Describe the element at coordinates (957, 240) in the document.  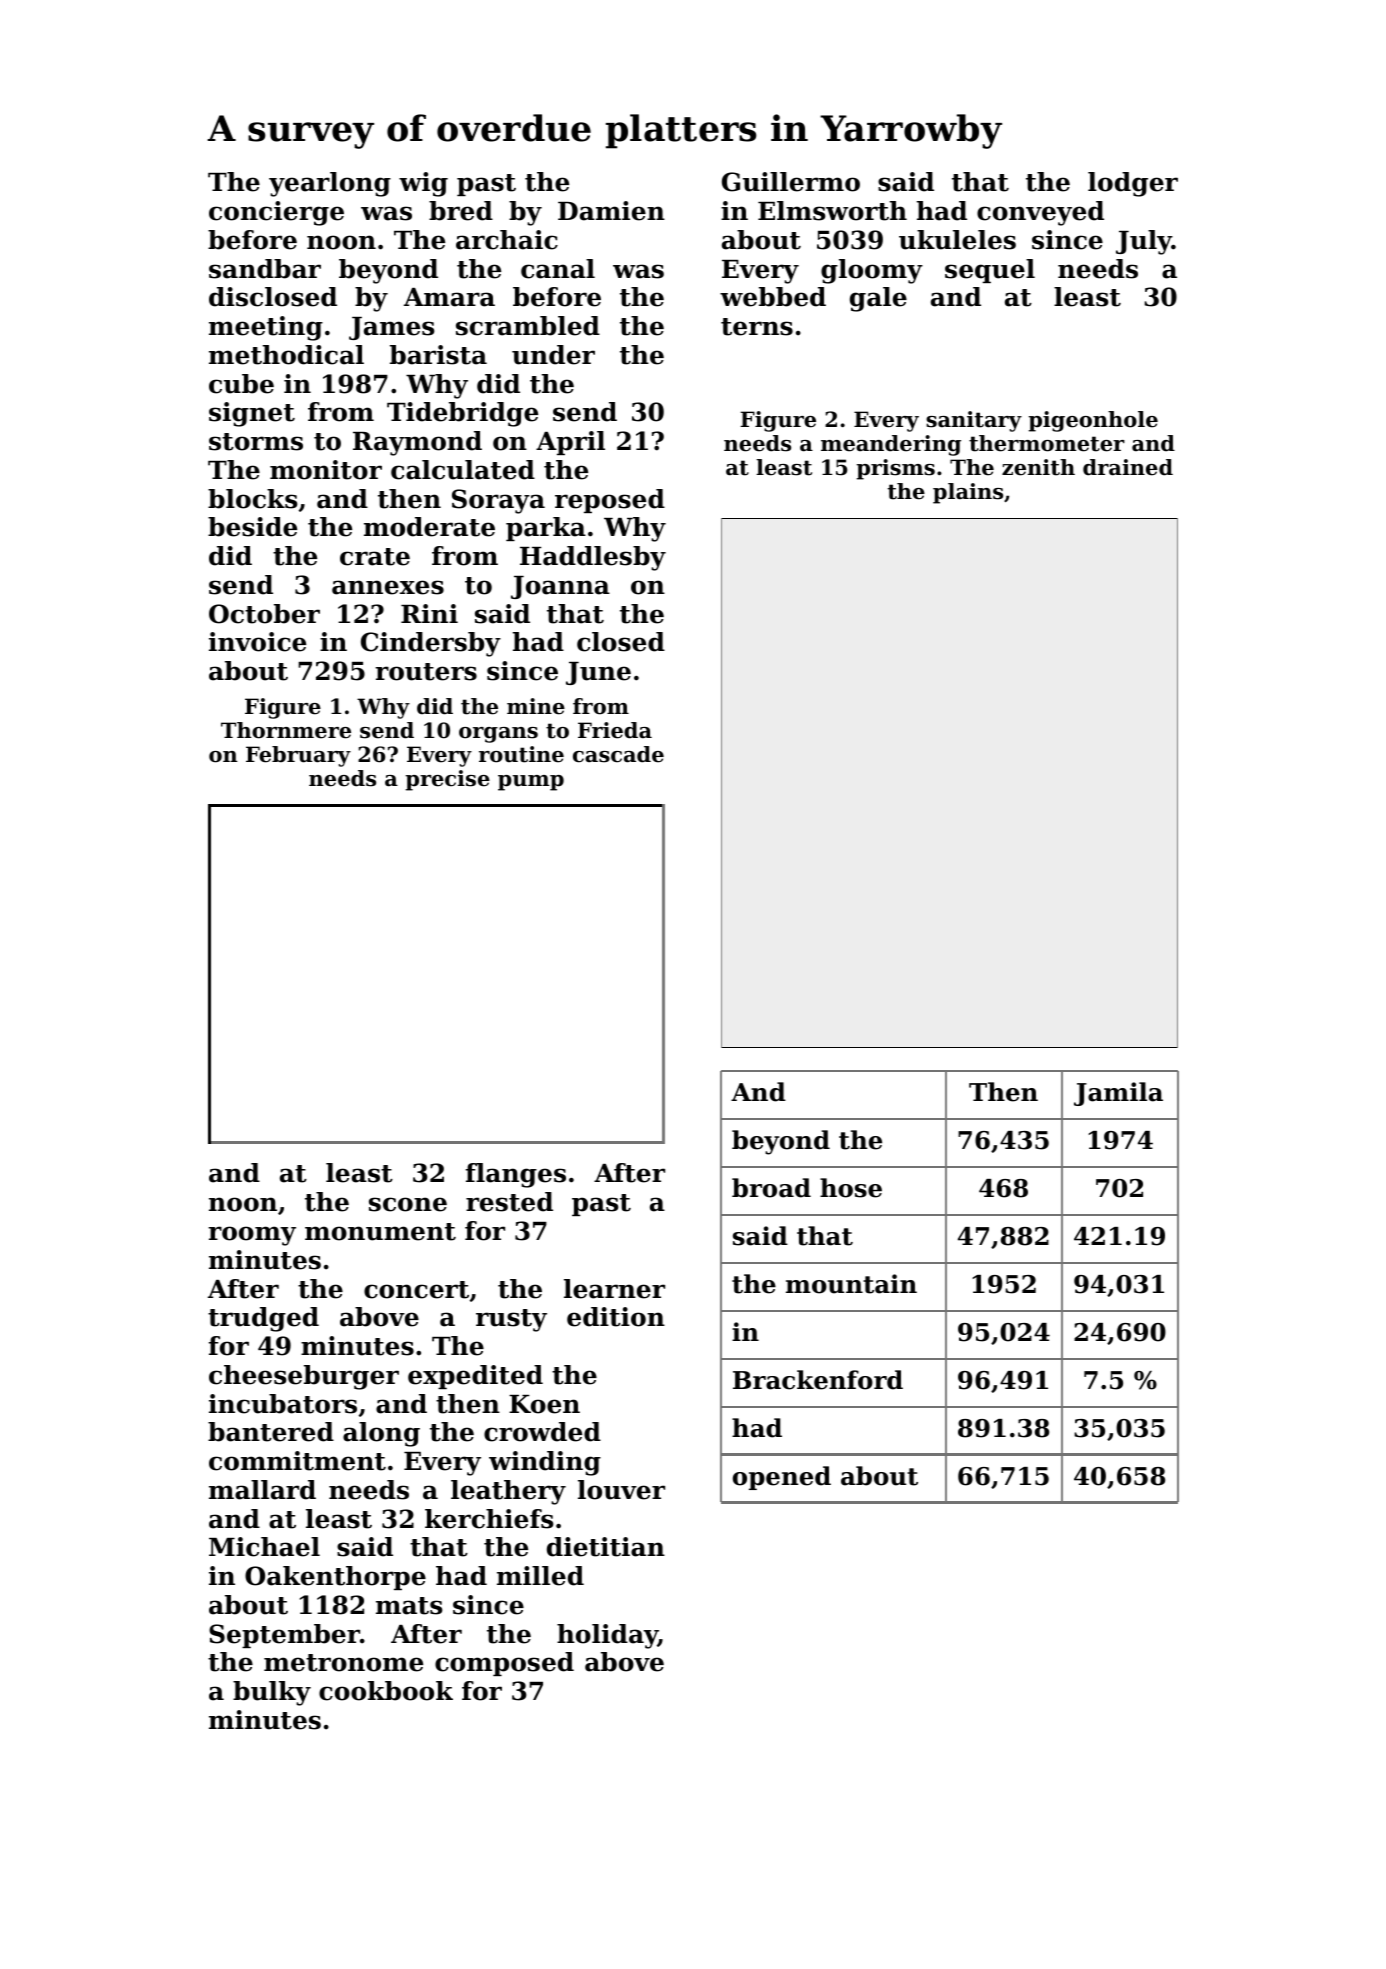
I see `ukuleles` at that location.
